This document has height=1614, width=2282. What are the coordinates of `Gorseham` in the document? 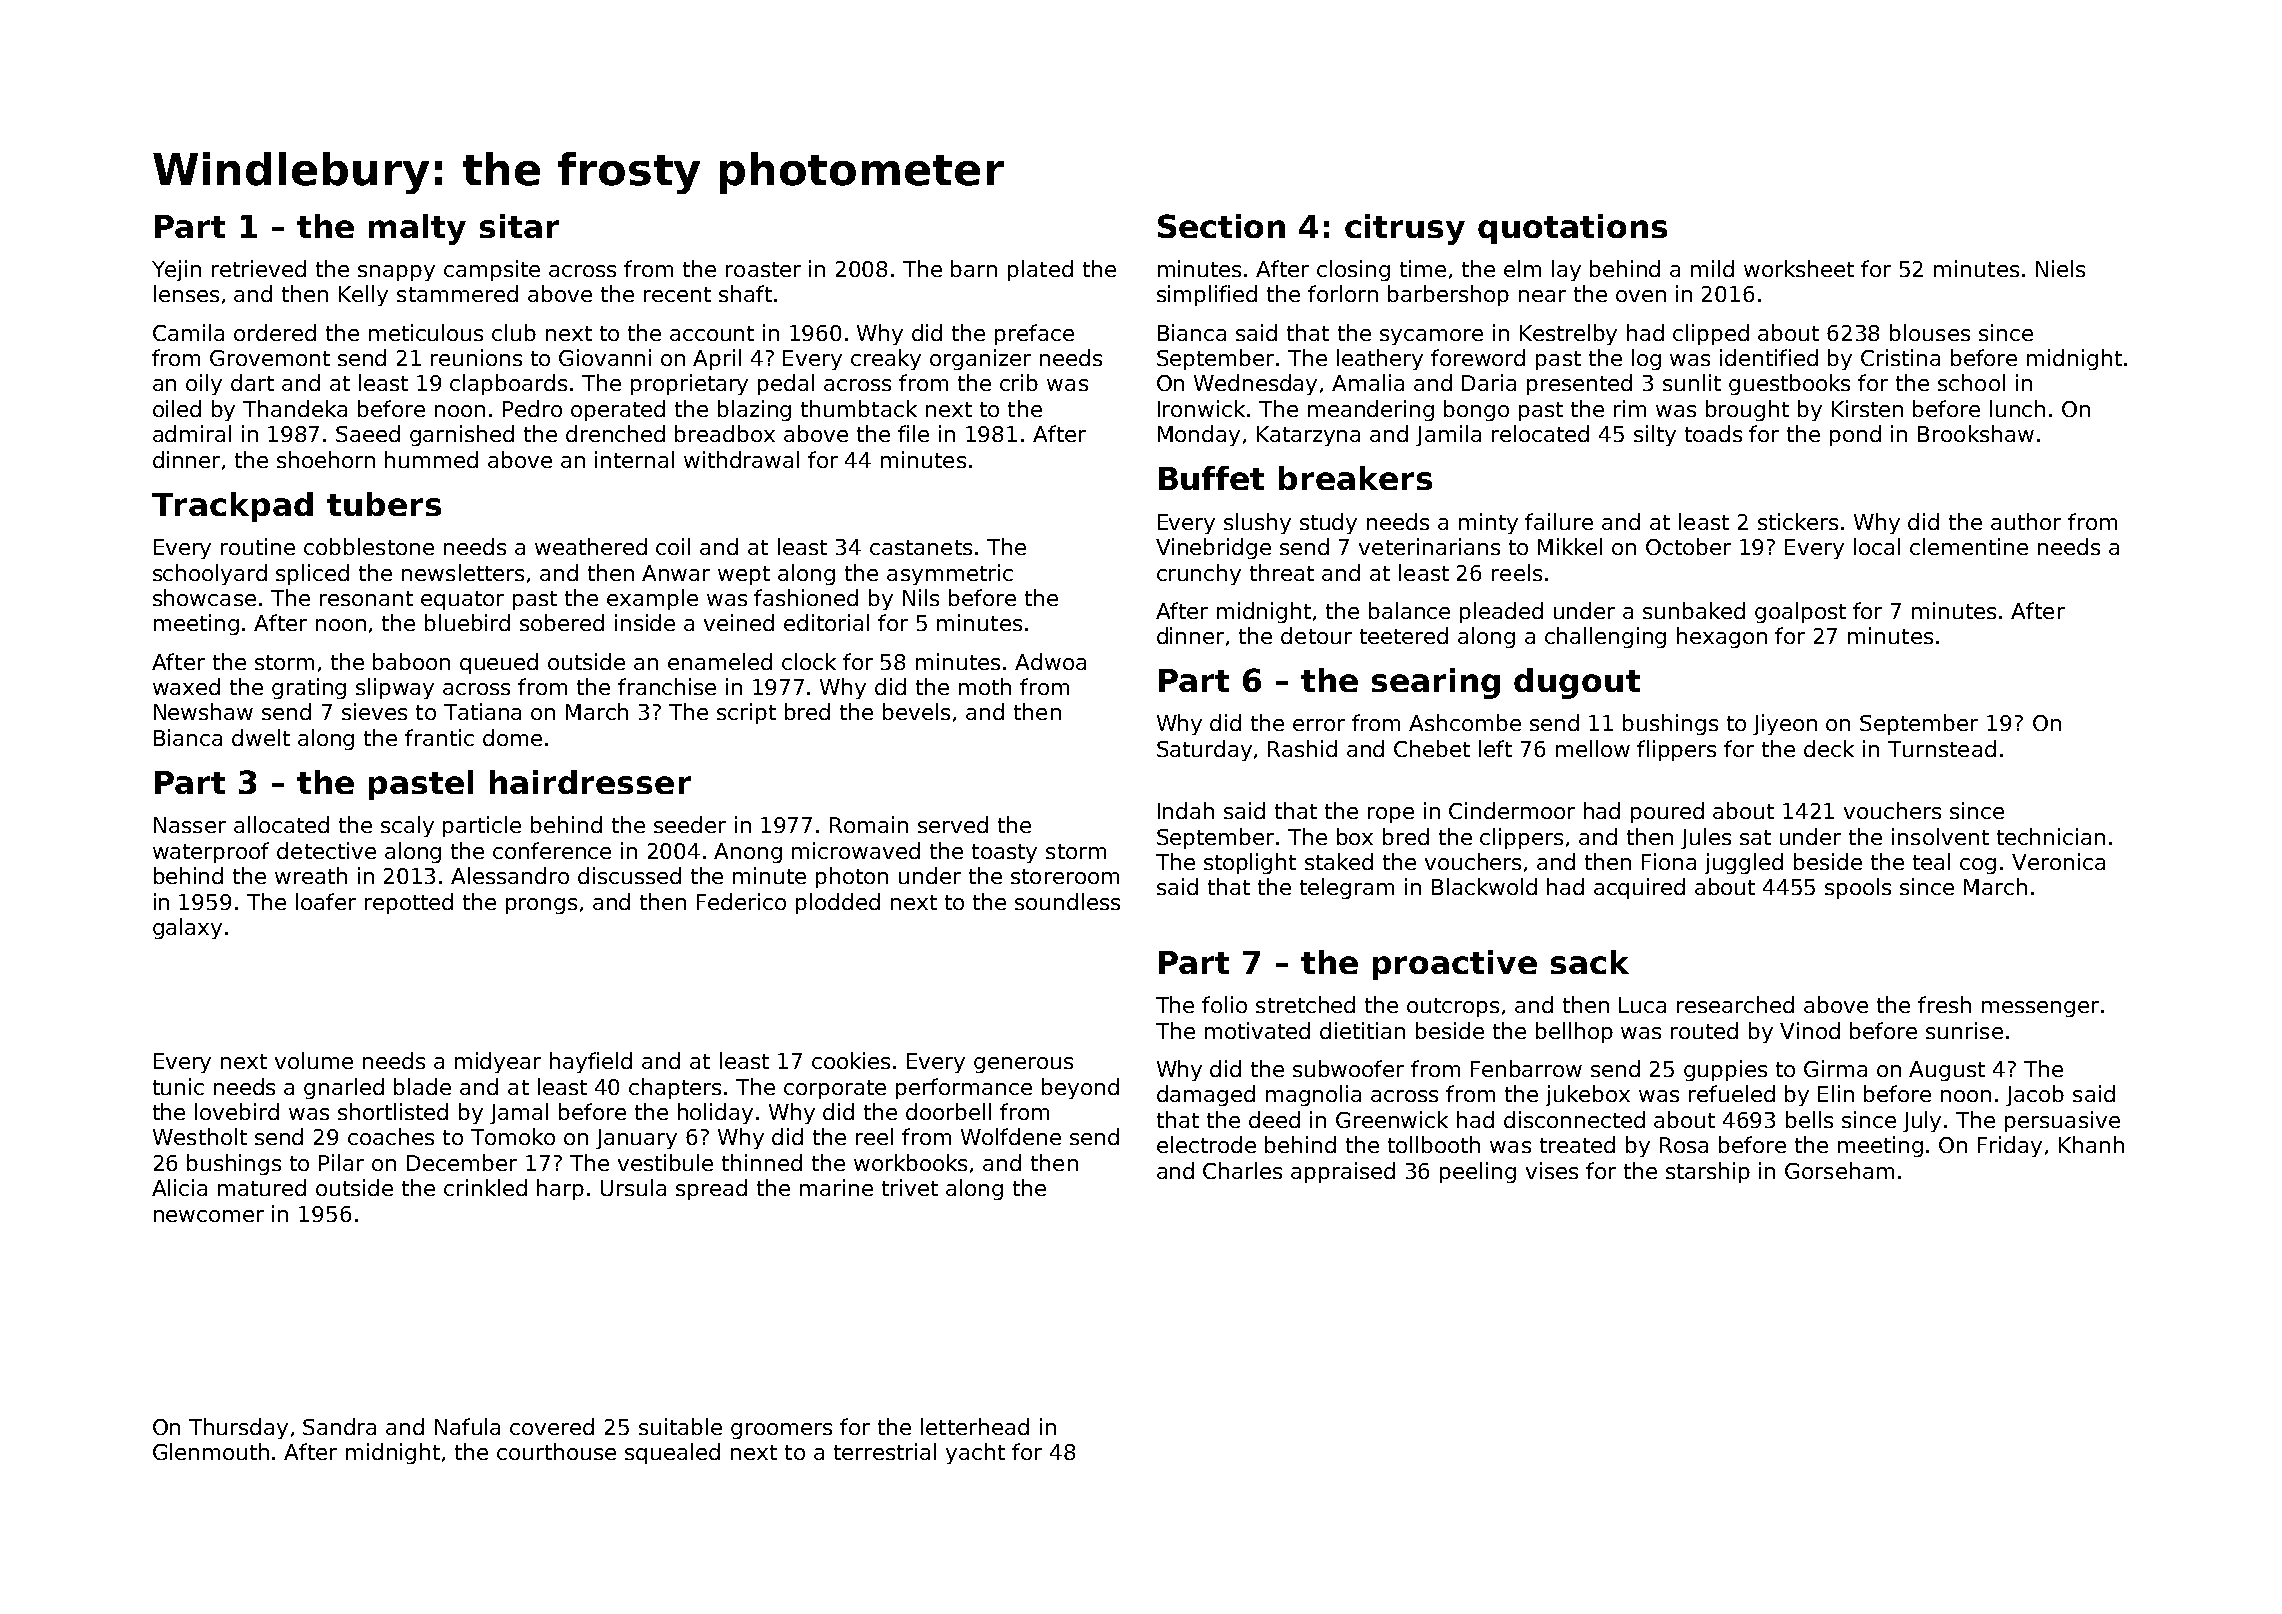 It's located at (1839, 1170).
